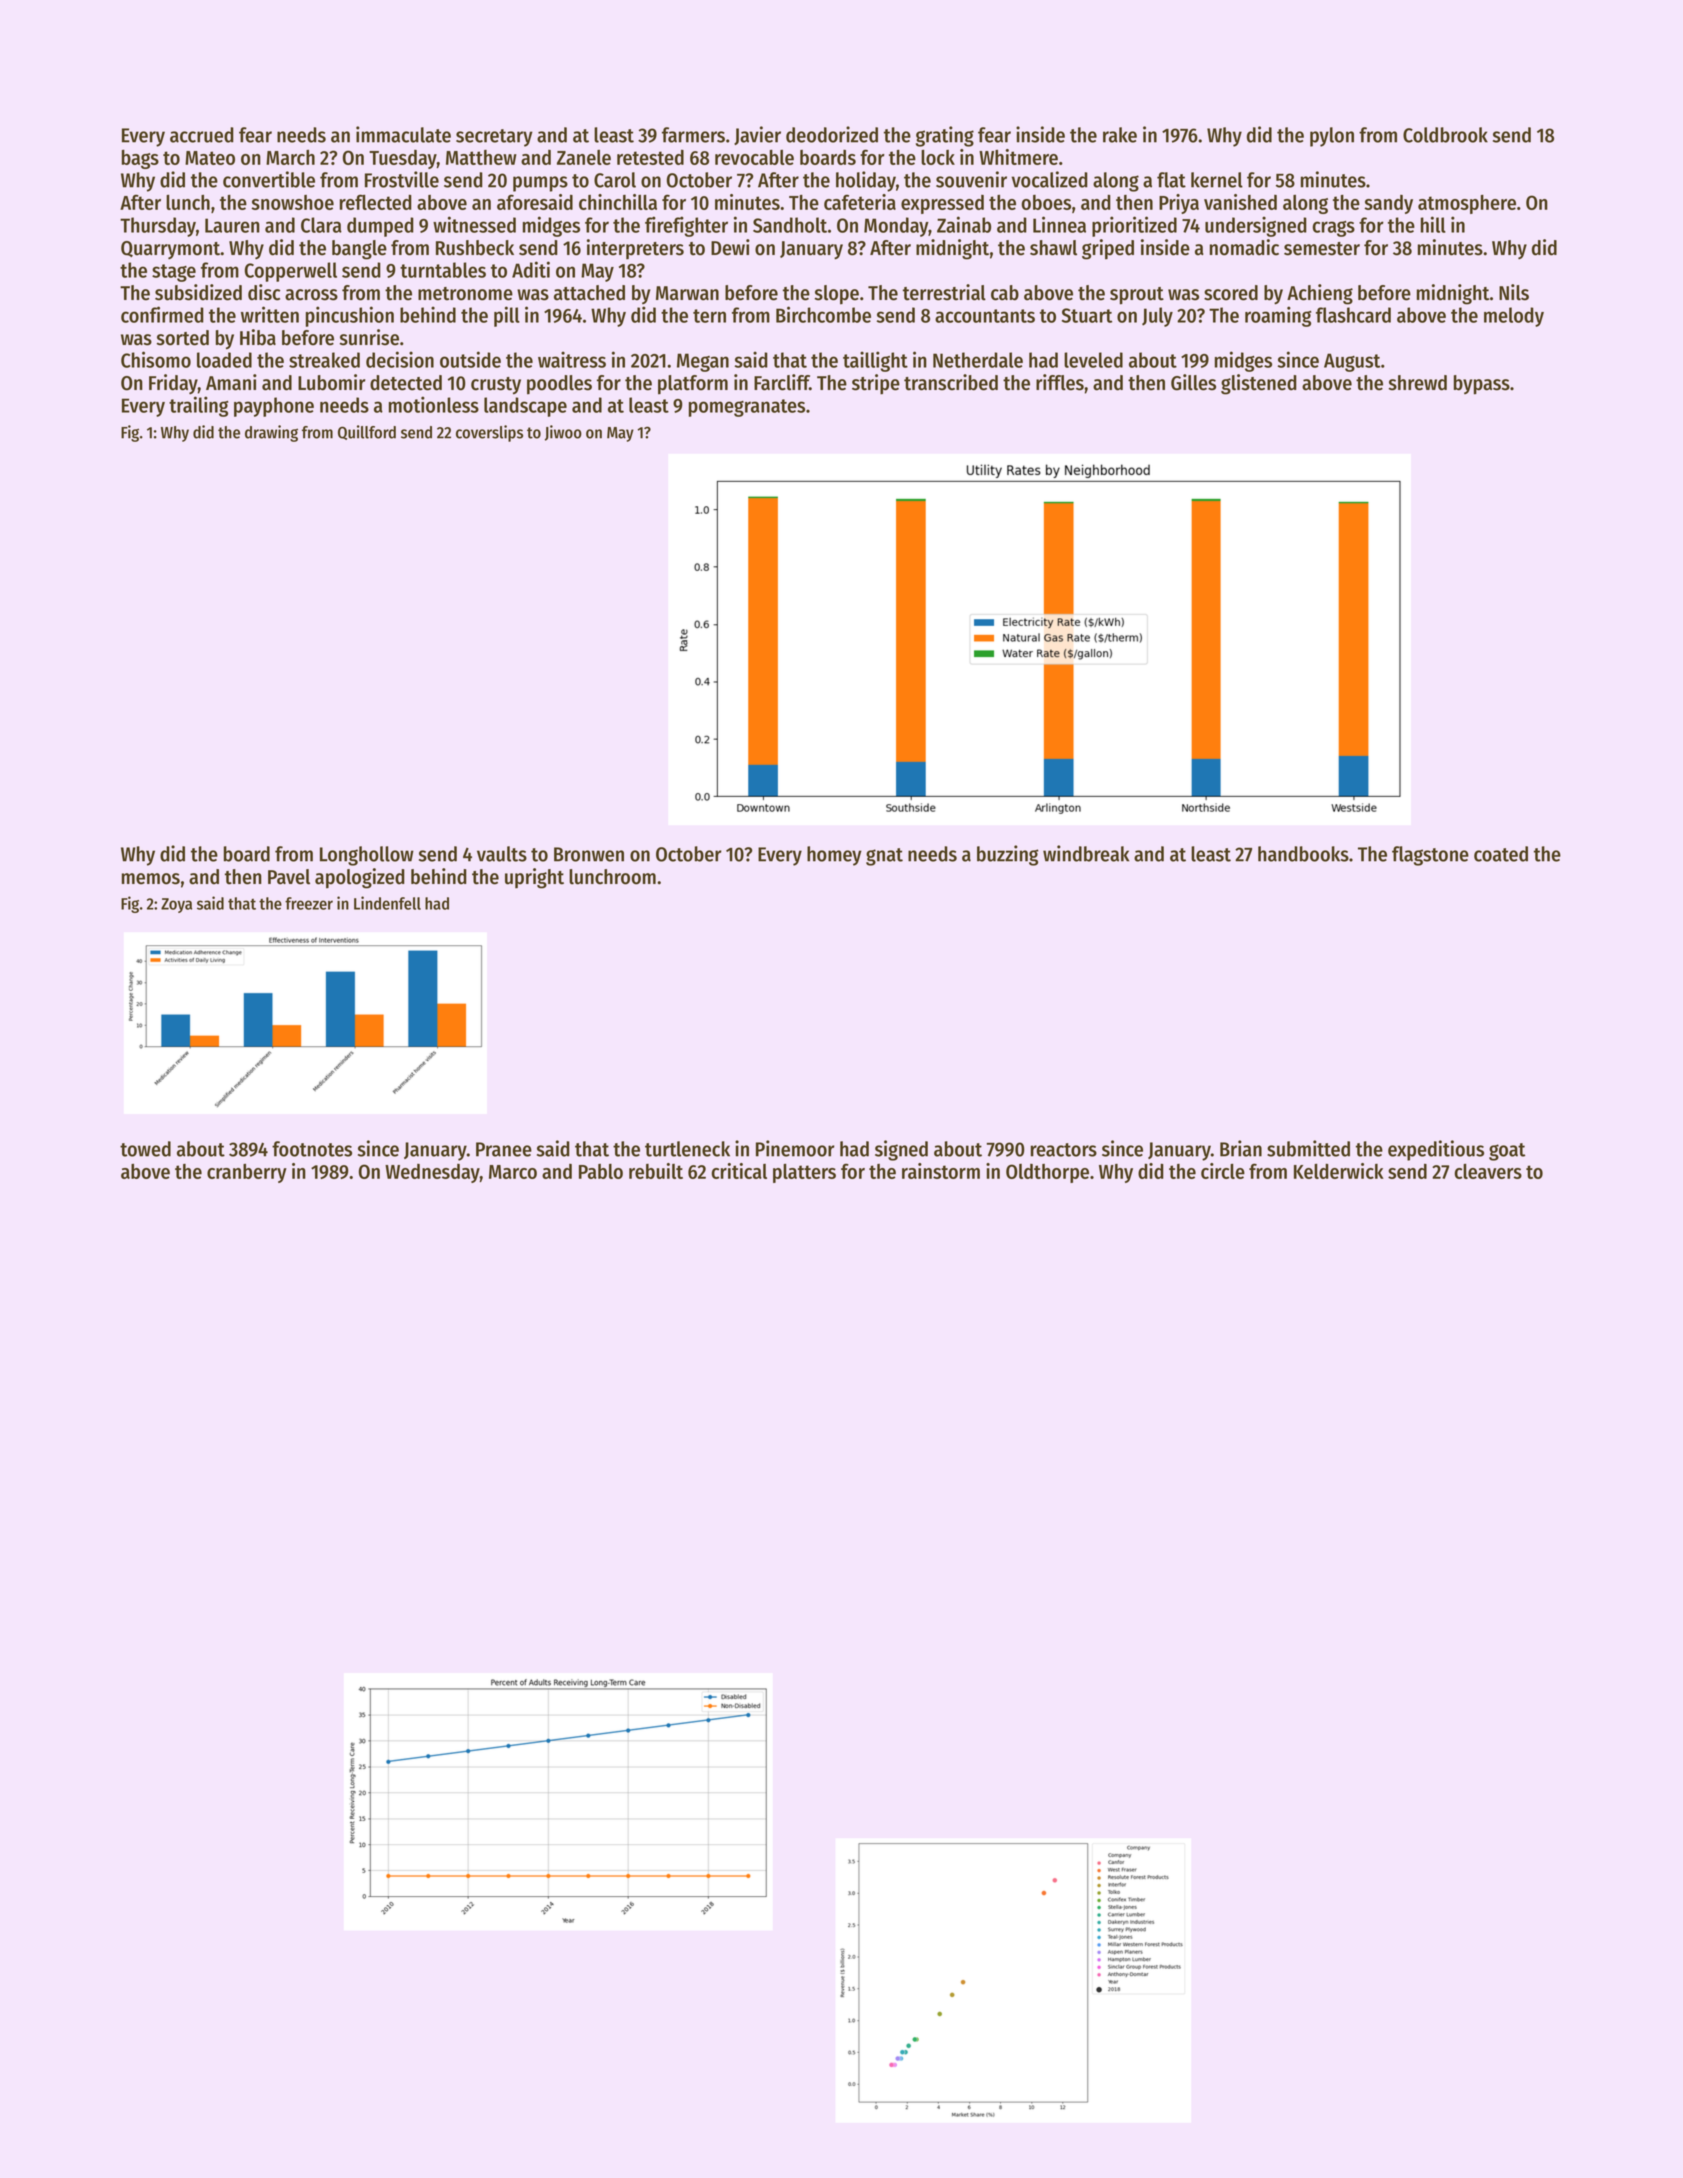  What do you see at coordinates (747, 408) in the document?
I see `pomegranates` at bounding box center [747, 408].
